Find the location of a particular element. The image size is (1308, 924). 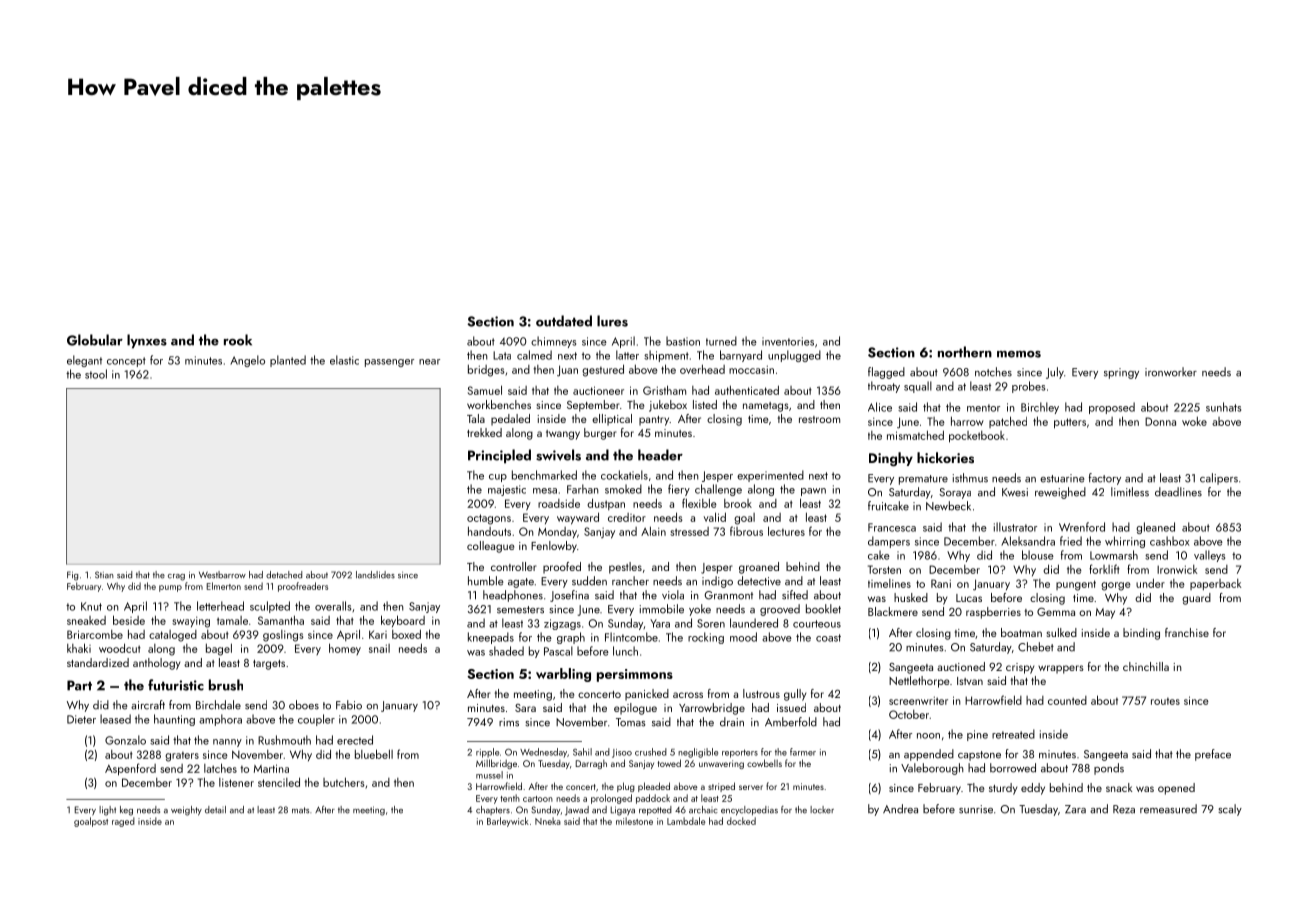

memos is located at coordinates (1019, 354).
